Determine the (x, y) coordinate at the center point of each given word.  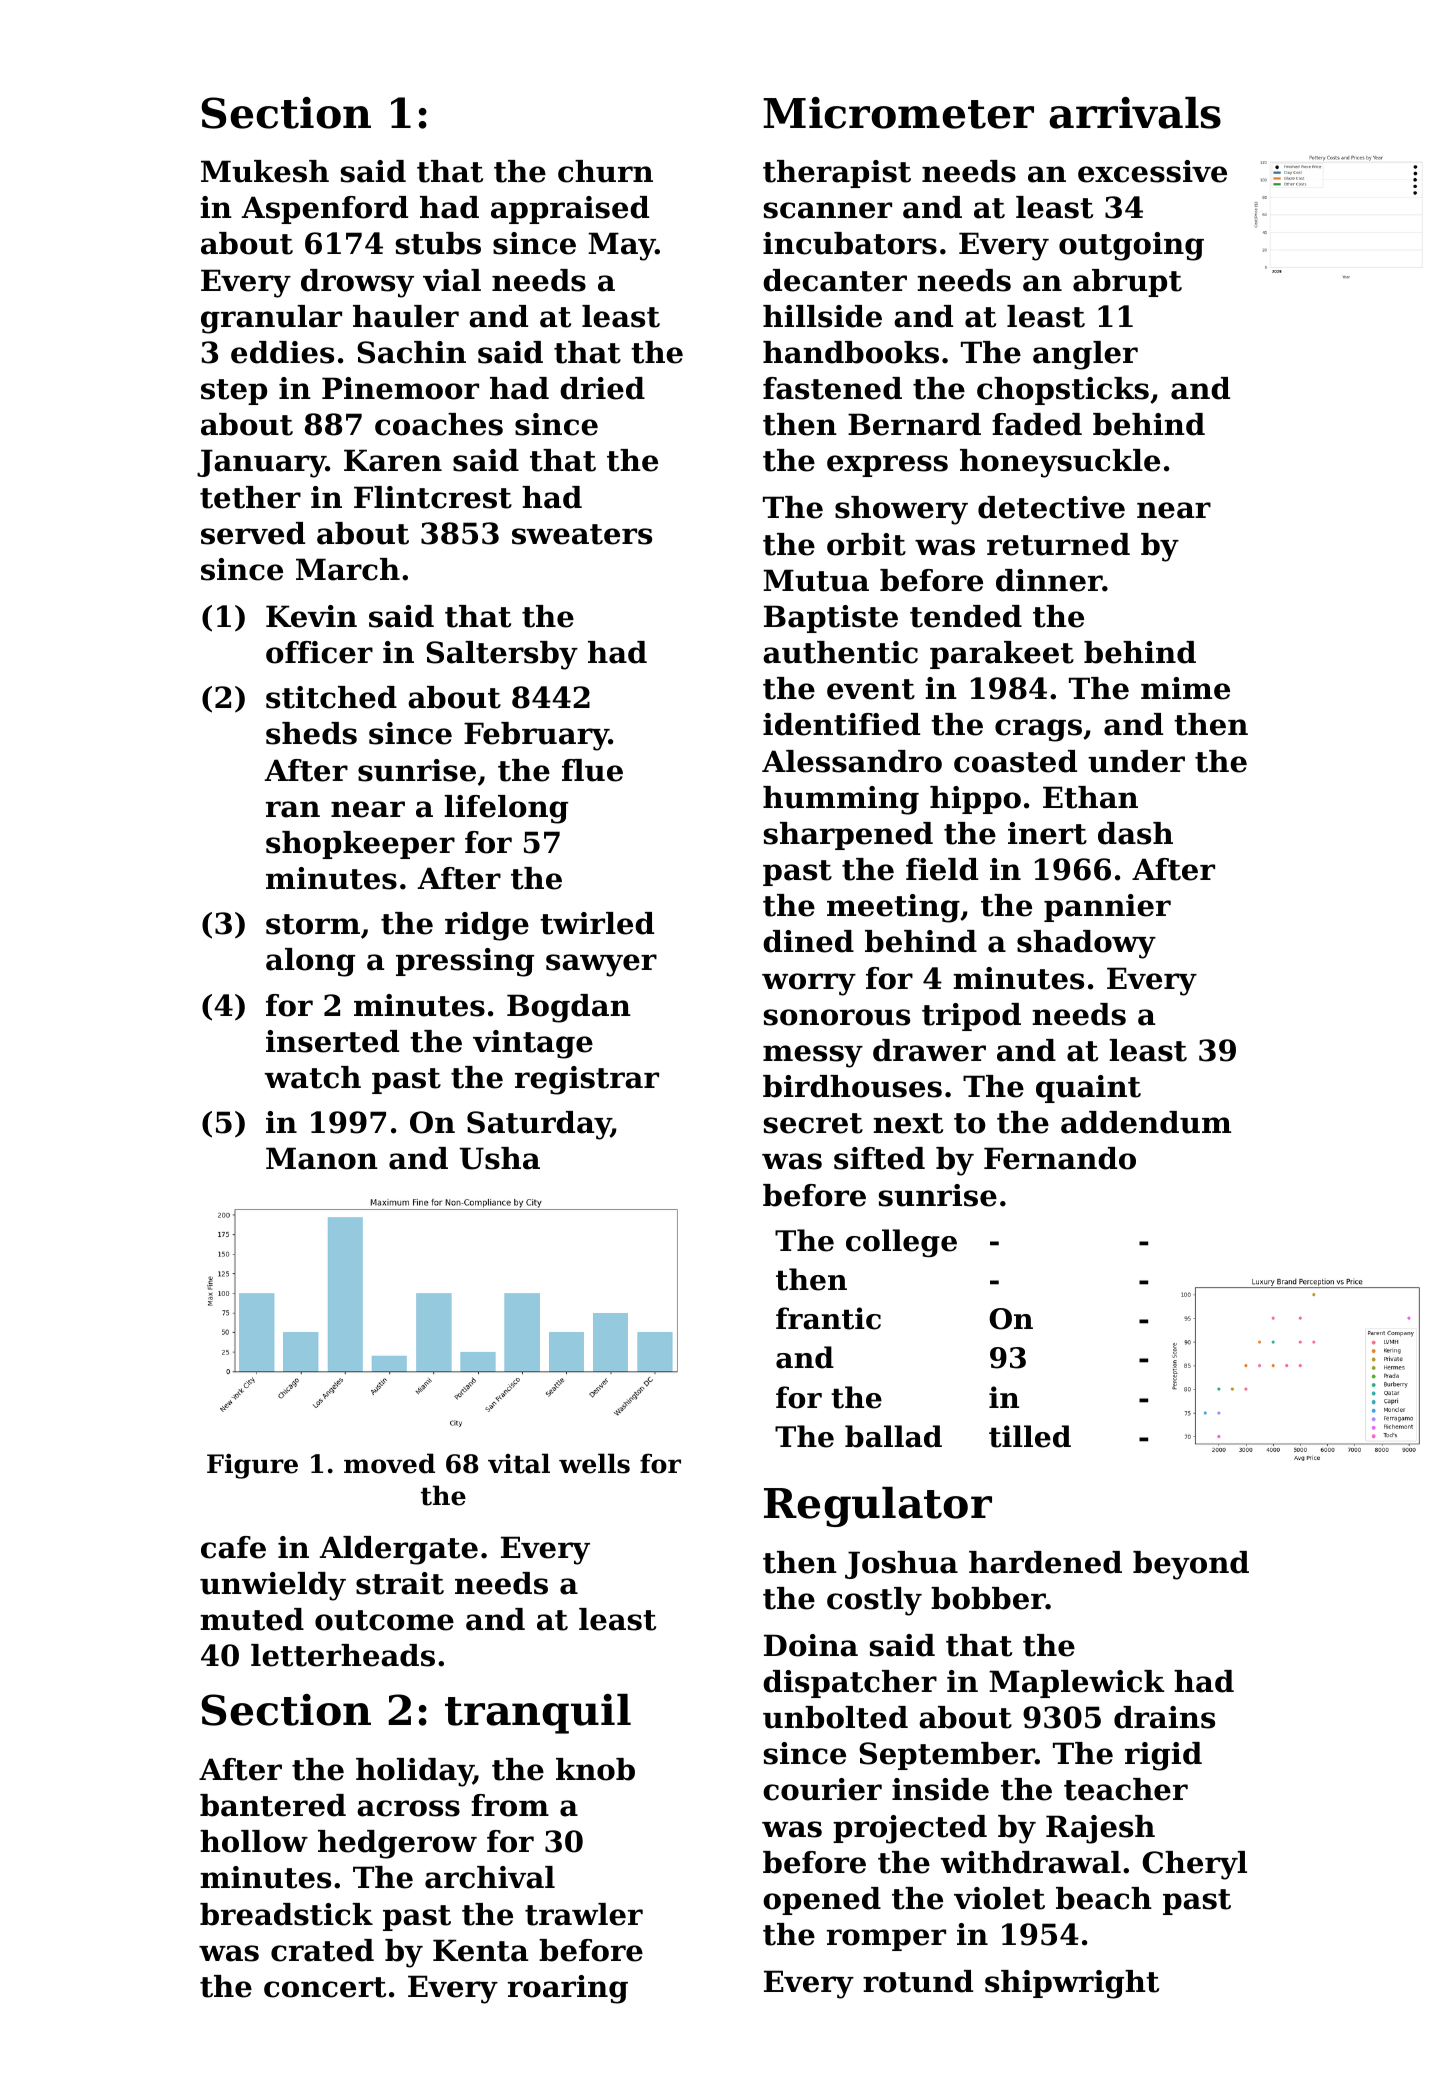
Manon (322, 1158)
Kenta (480, 1950)
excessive (1152, 171)
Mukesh (265, 171)
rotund (918, 1981)
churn (605, 171)
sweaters (582, 534)
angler (1085, 355)
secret (813, 1123)
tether (250, 497)
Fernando (1060, 1158)
